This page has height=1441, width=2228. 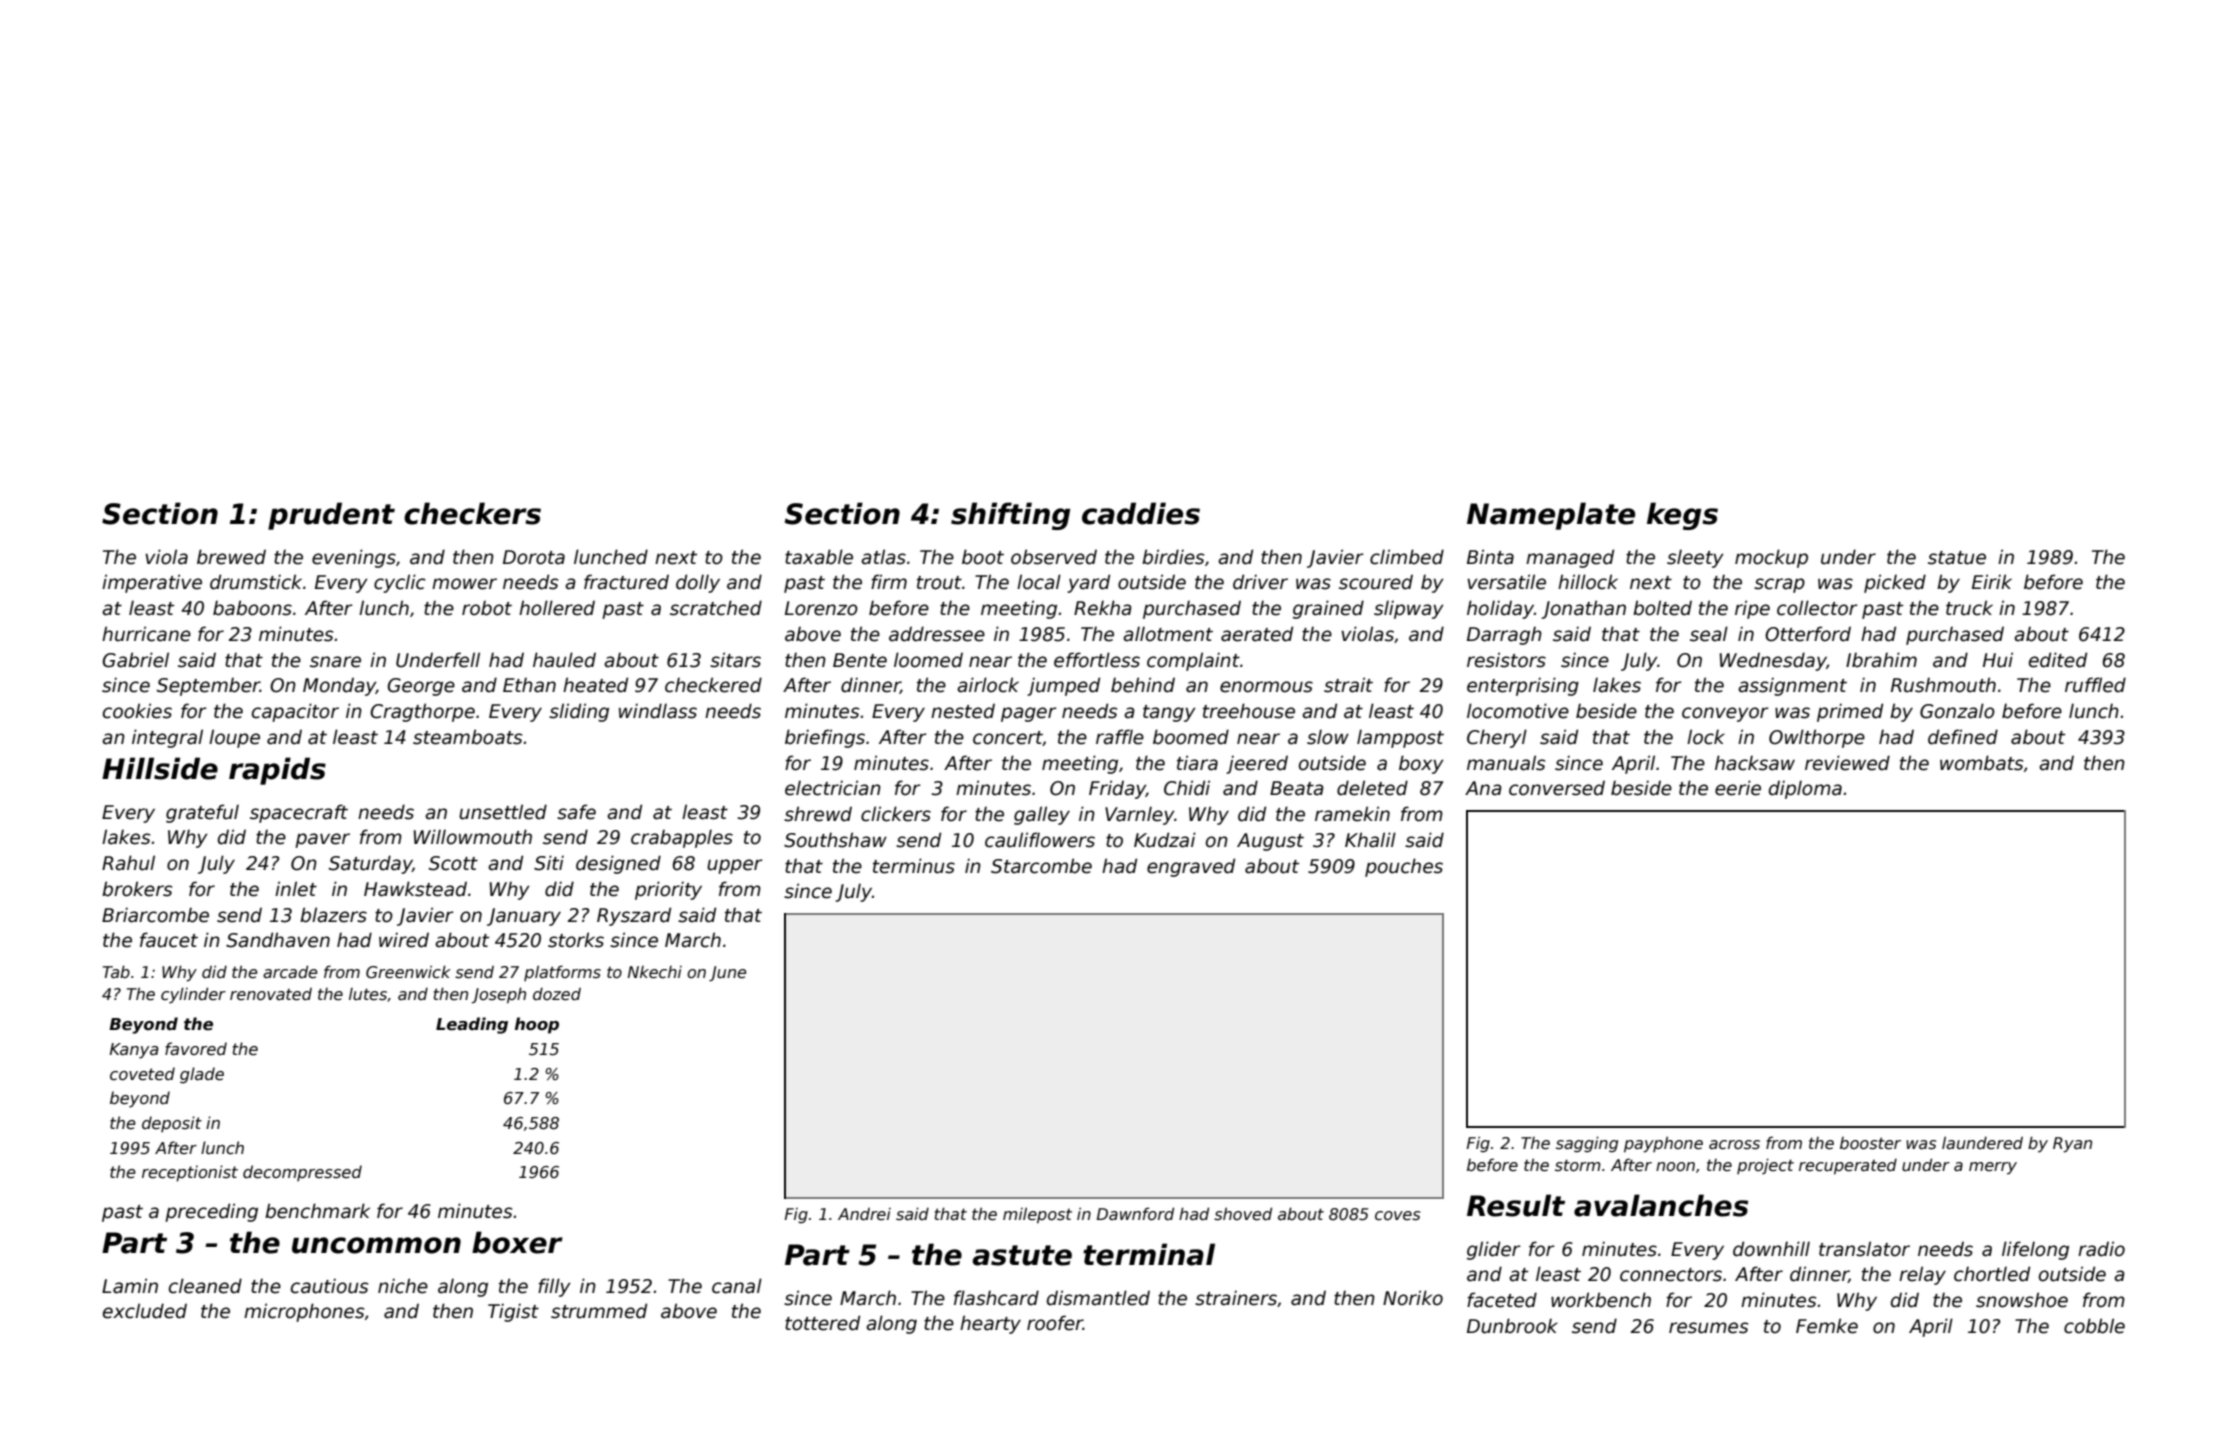 What do you see at coordinates (1663, 1144) in the page?
I see `payphone` at bounding box center [1663, 1144].
